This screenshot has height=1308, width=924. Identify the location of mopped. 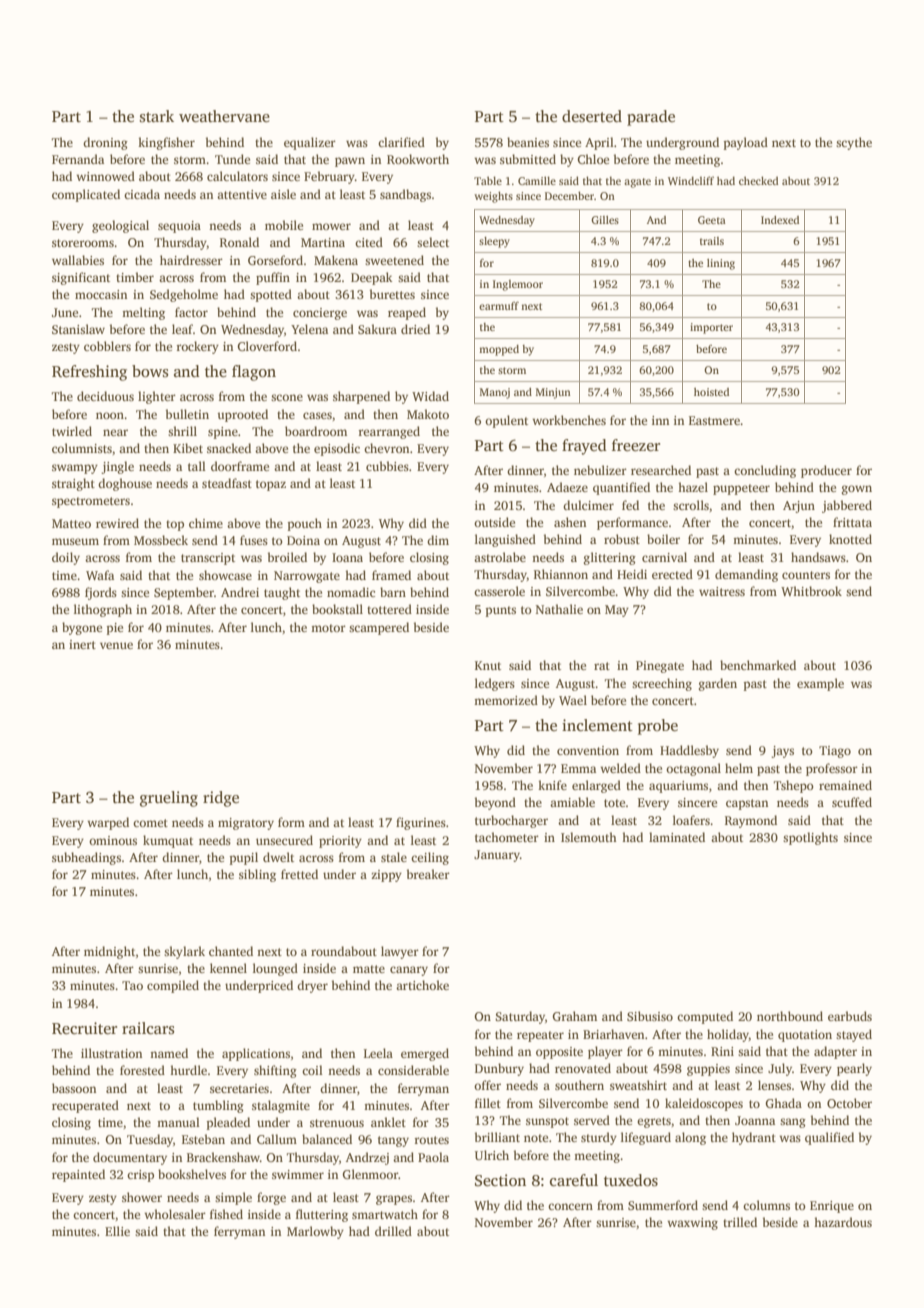
(499, 350).
